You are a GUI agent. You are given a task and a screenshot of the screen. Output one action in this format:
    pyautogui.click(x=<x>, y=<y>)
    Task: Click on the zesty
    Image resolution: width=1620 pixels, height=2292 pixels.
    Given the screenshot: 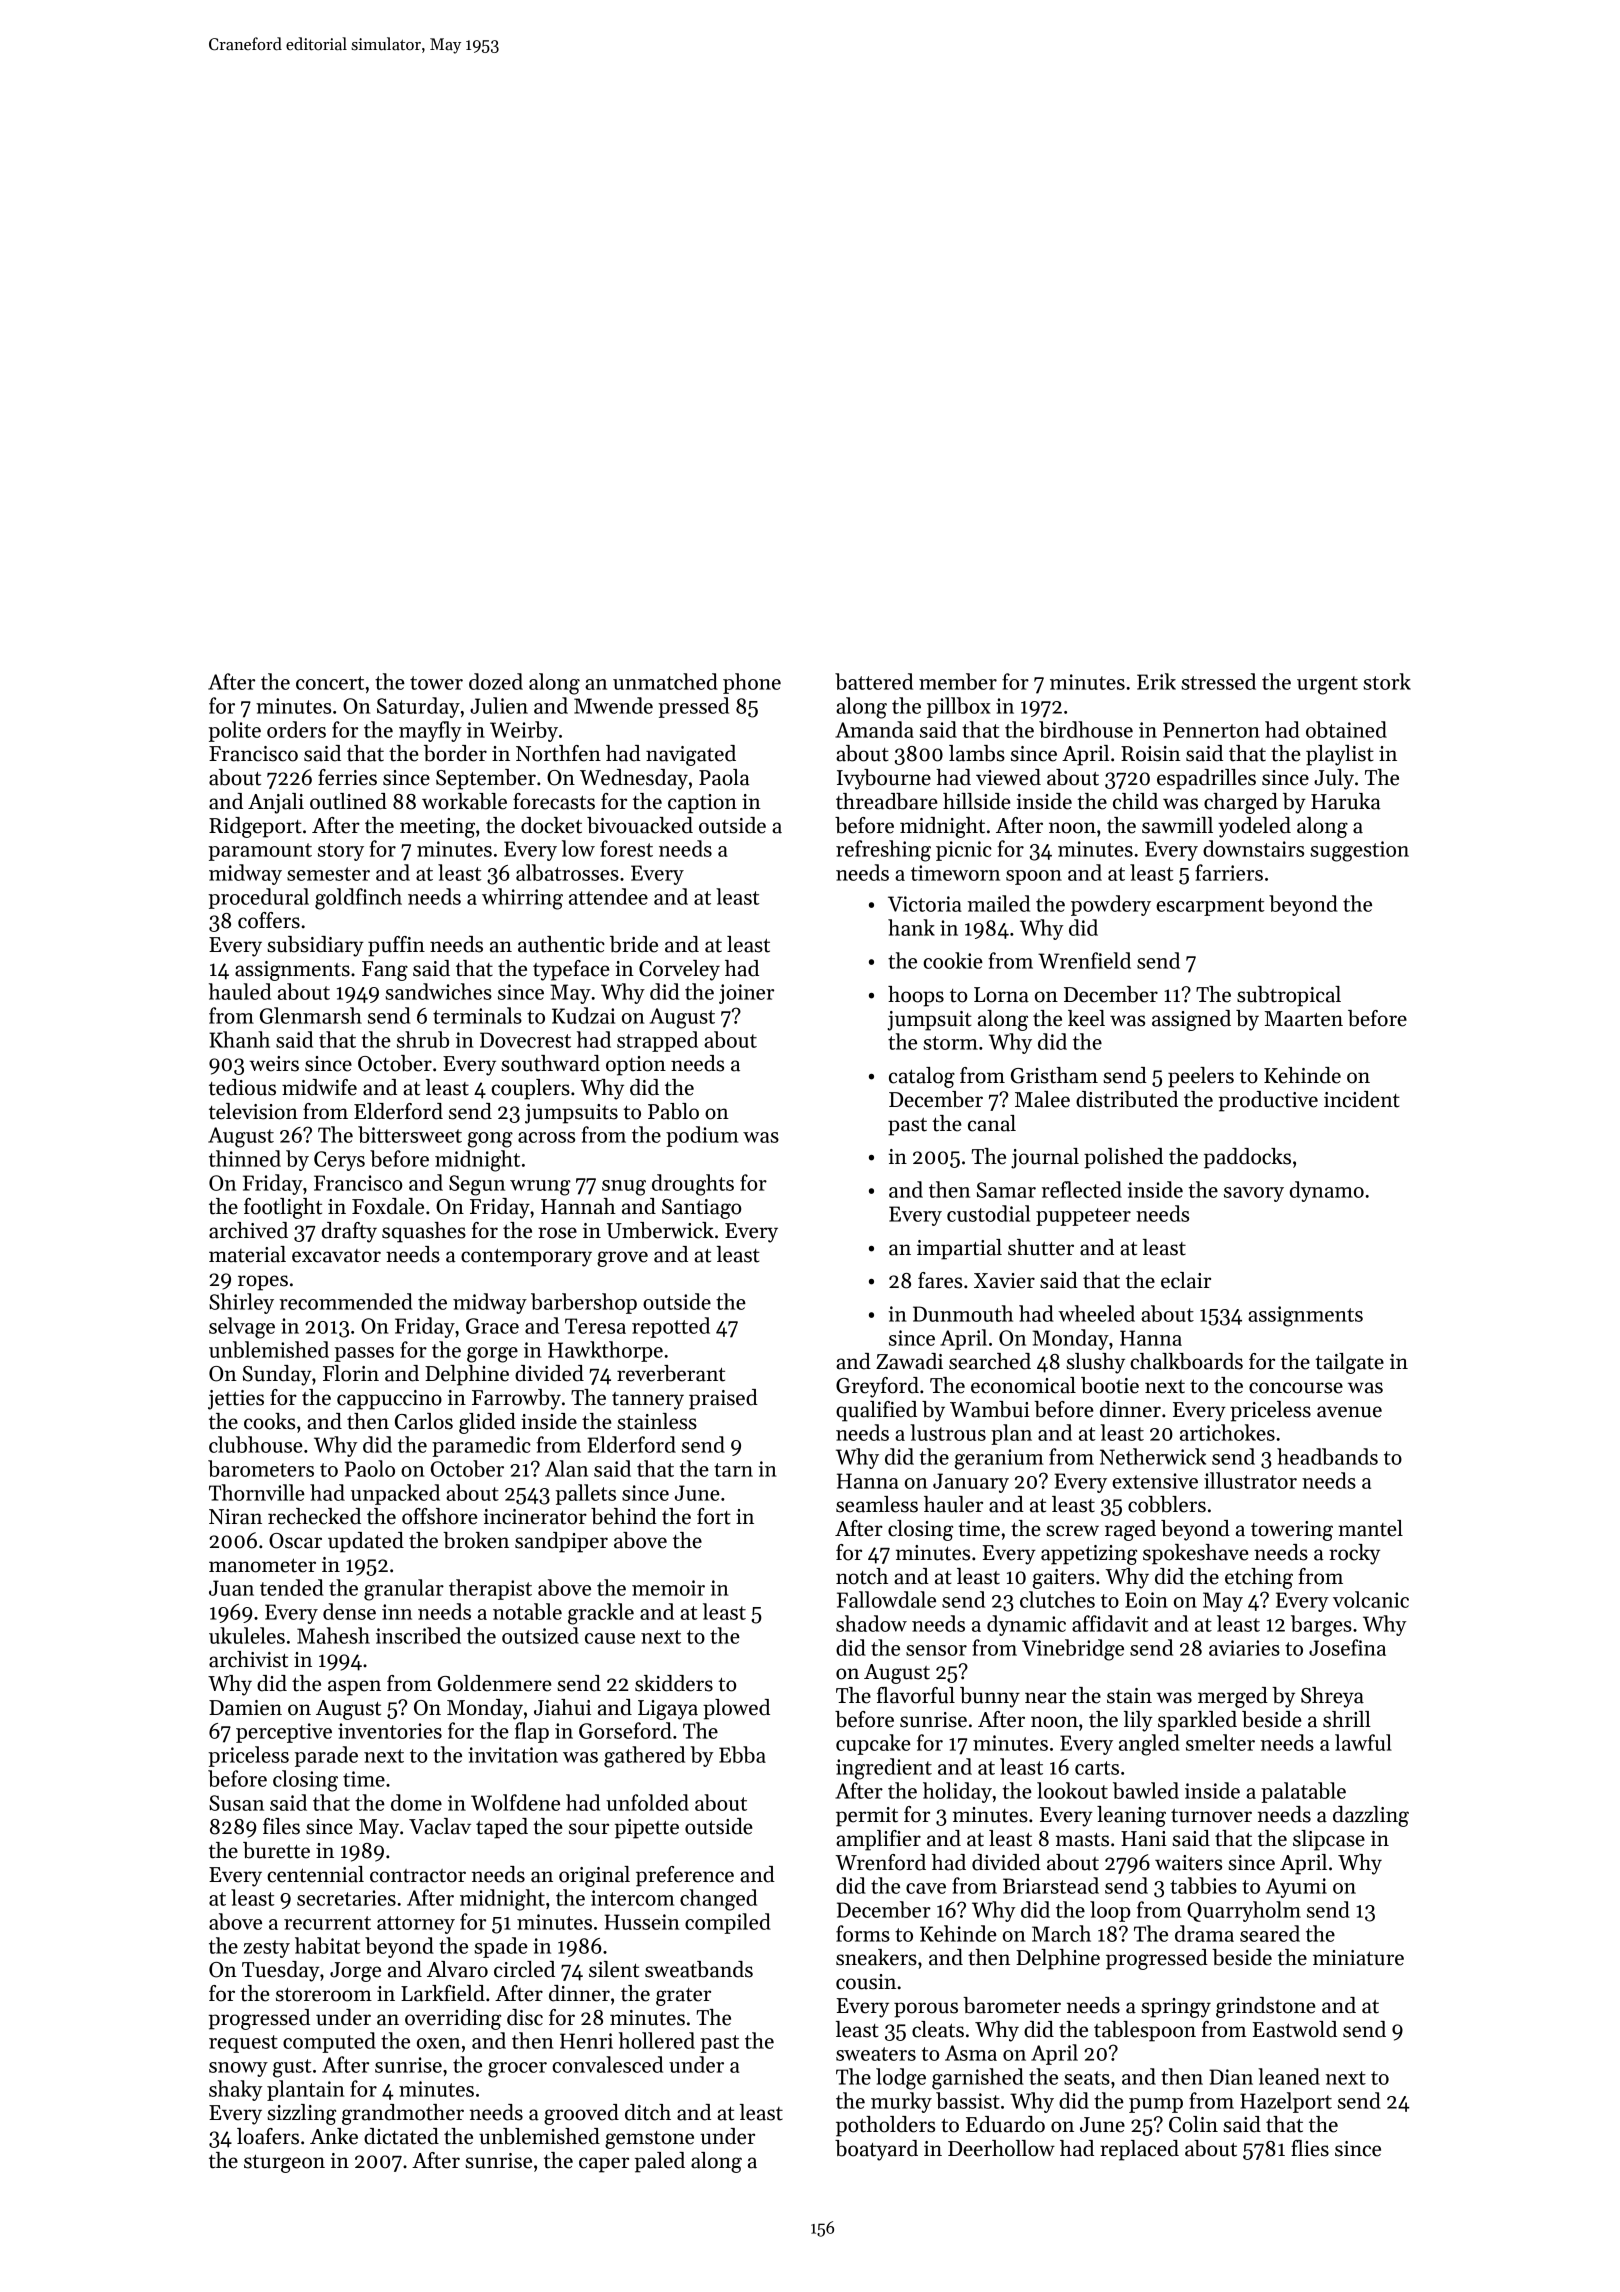 What is the action you would take?
    pyautogui.click(x=267, y=1949)
